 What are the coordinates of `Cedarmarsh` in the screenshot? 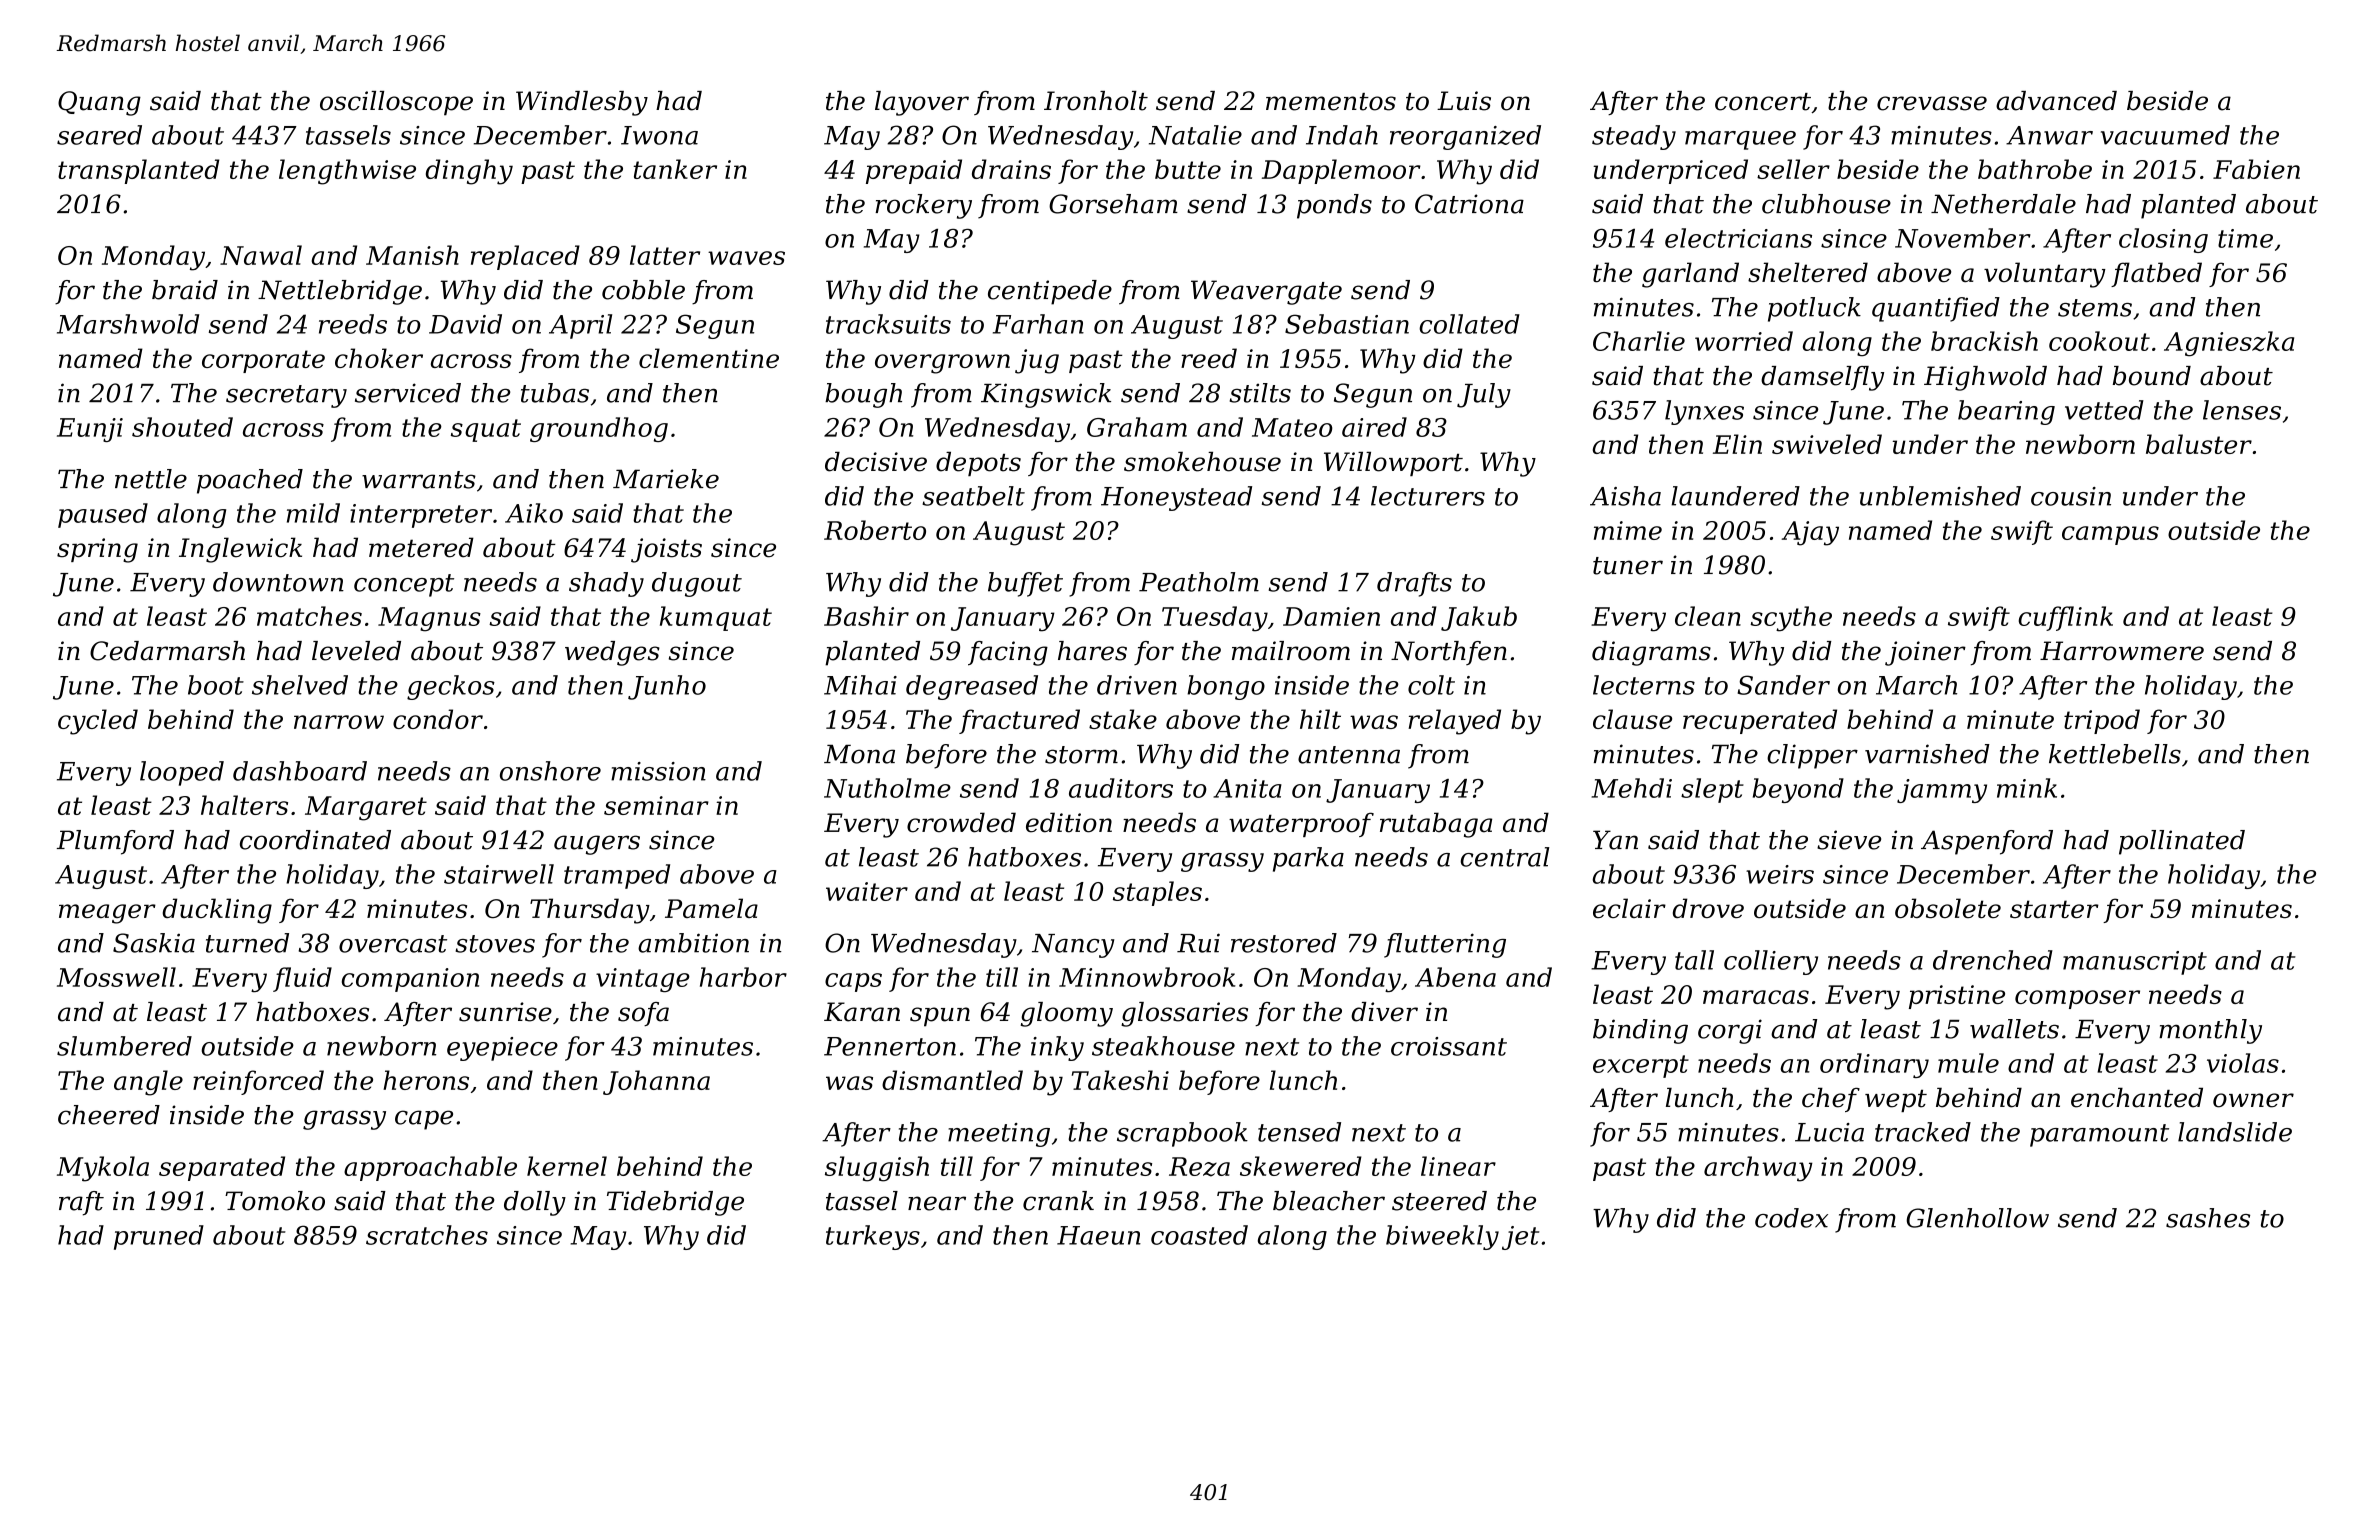 It's located at (167, 651).
